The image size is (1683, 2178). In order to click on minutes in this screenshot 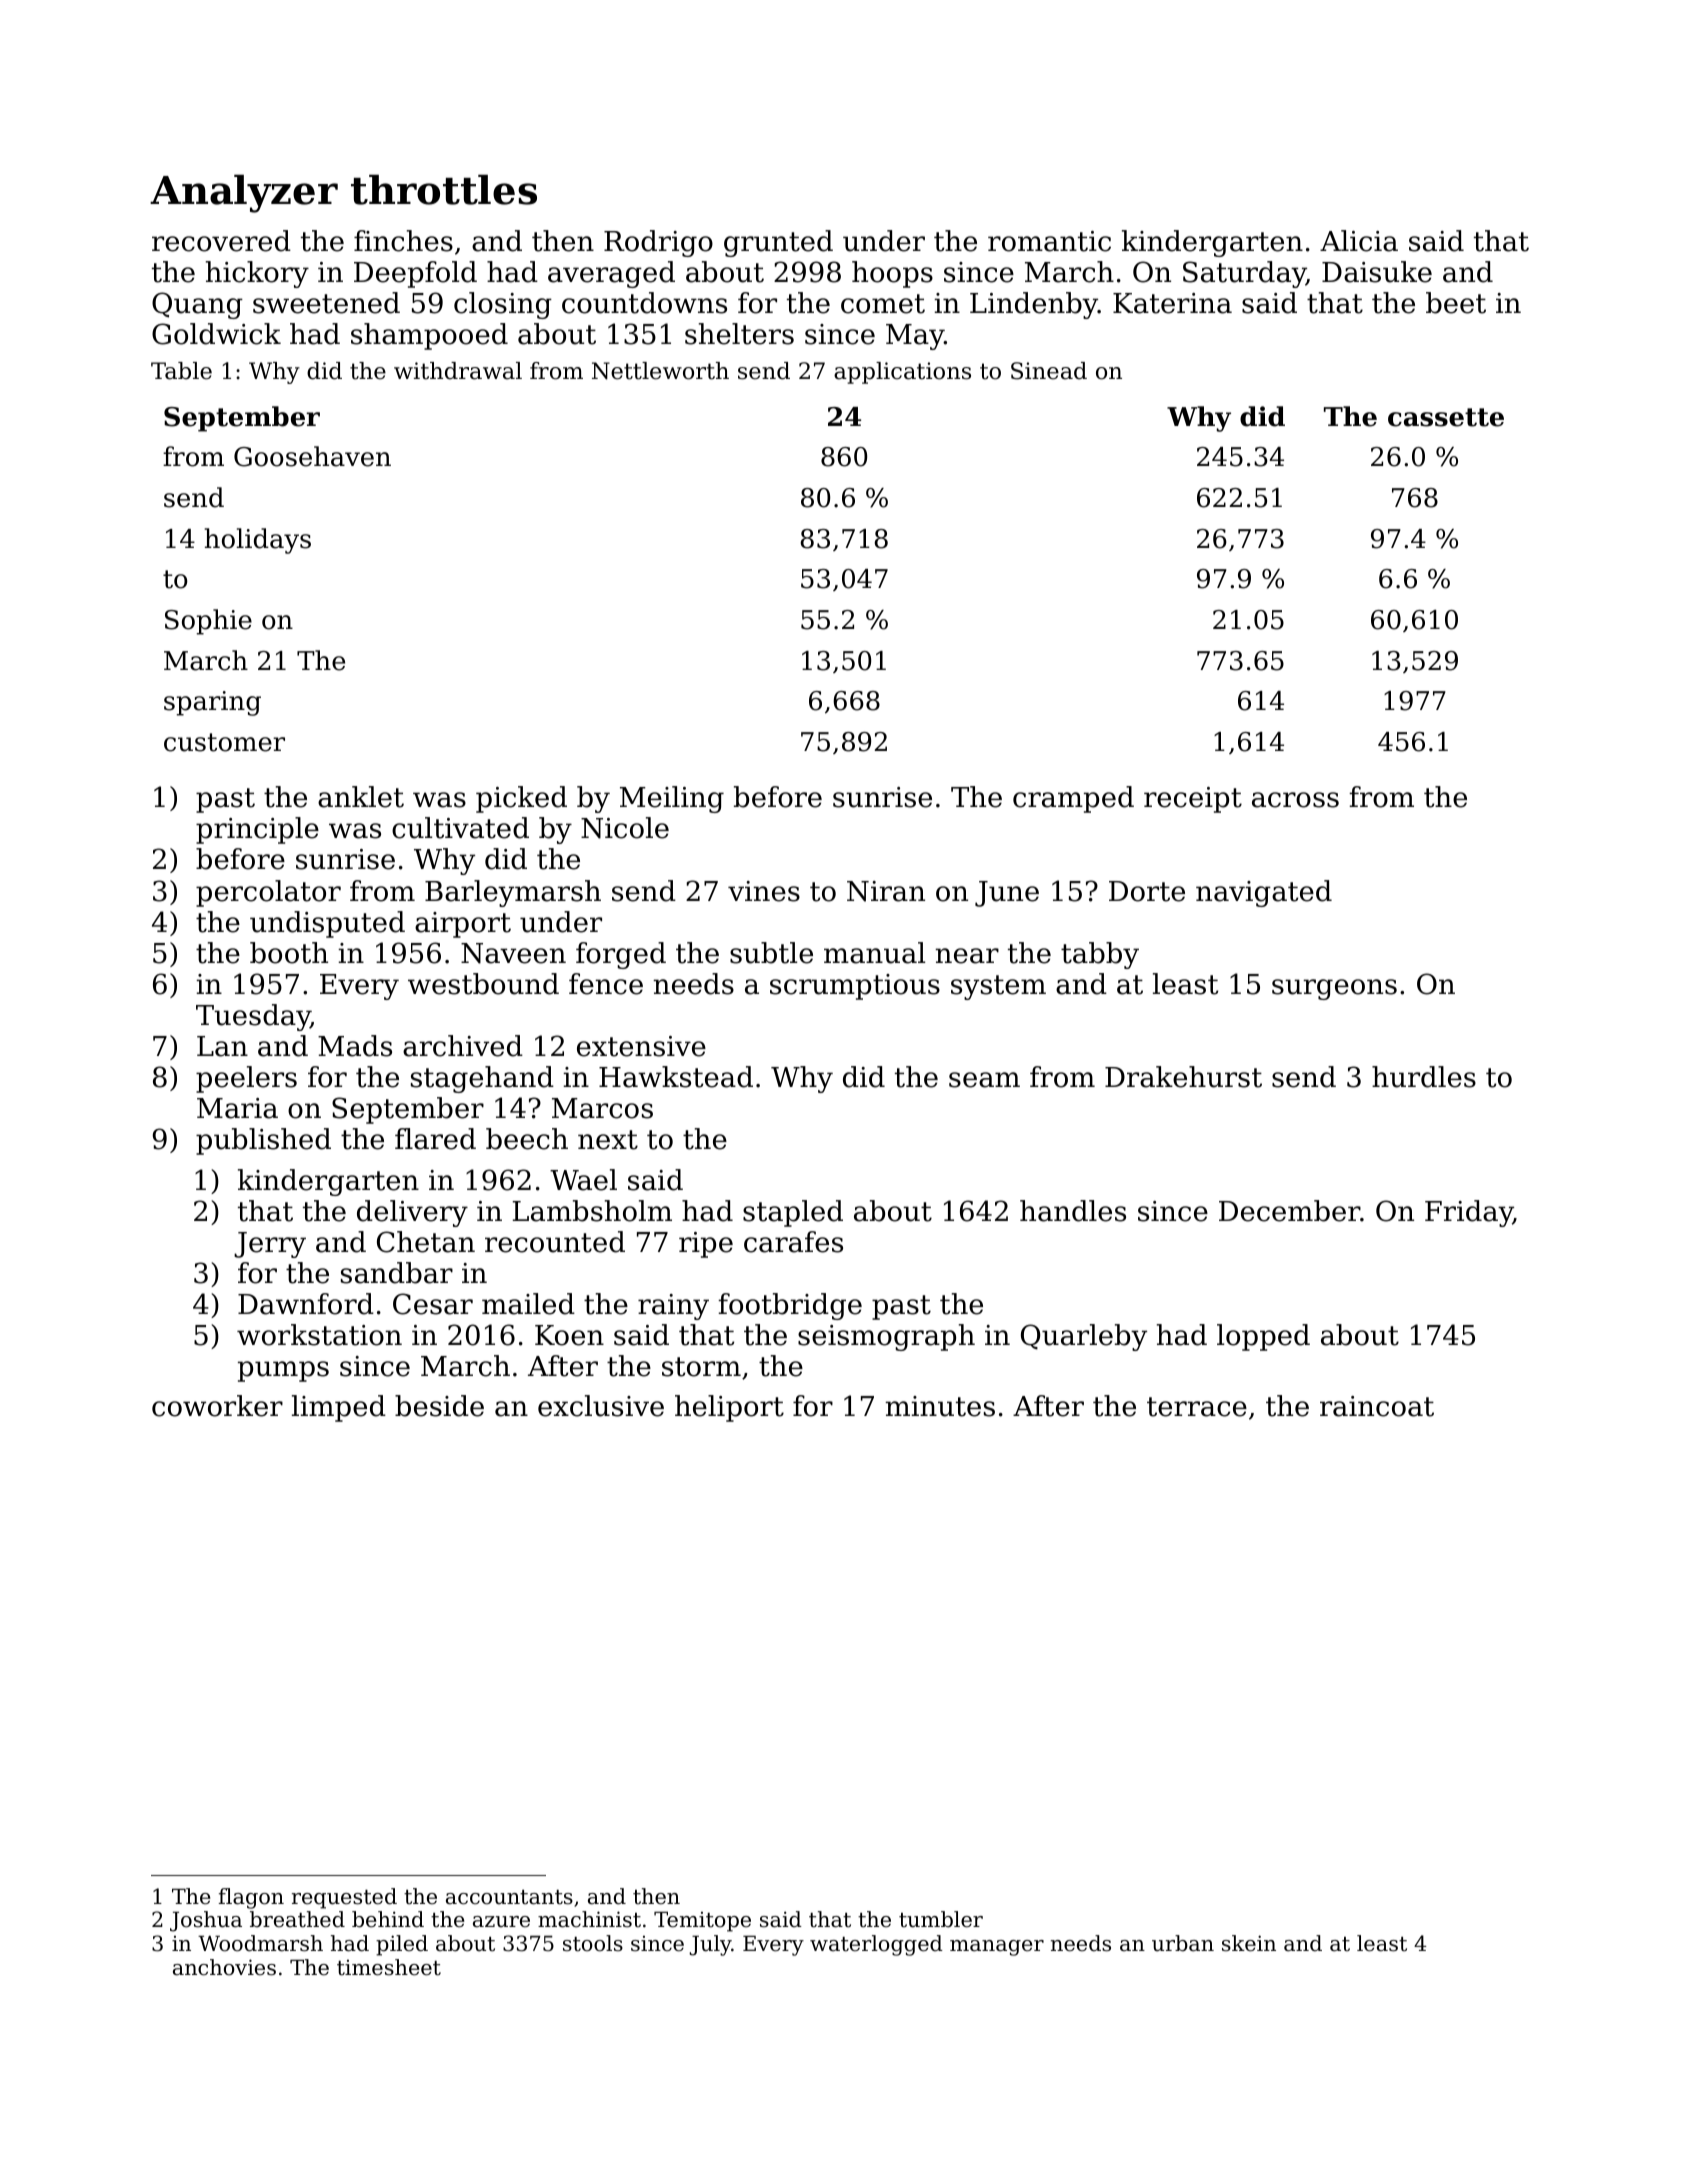, I will do `click(940, 1406)`.
